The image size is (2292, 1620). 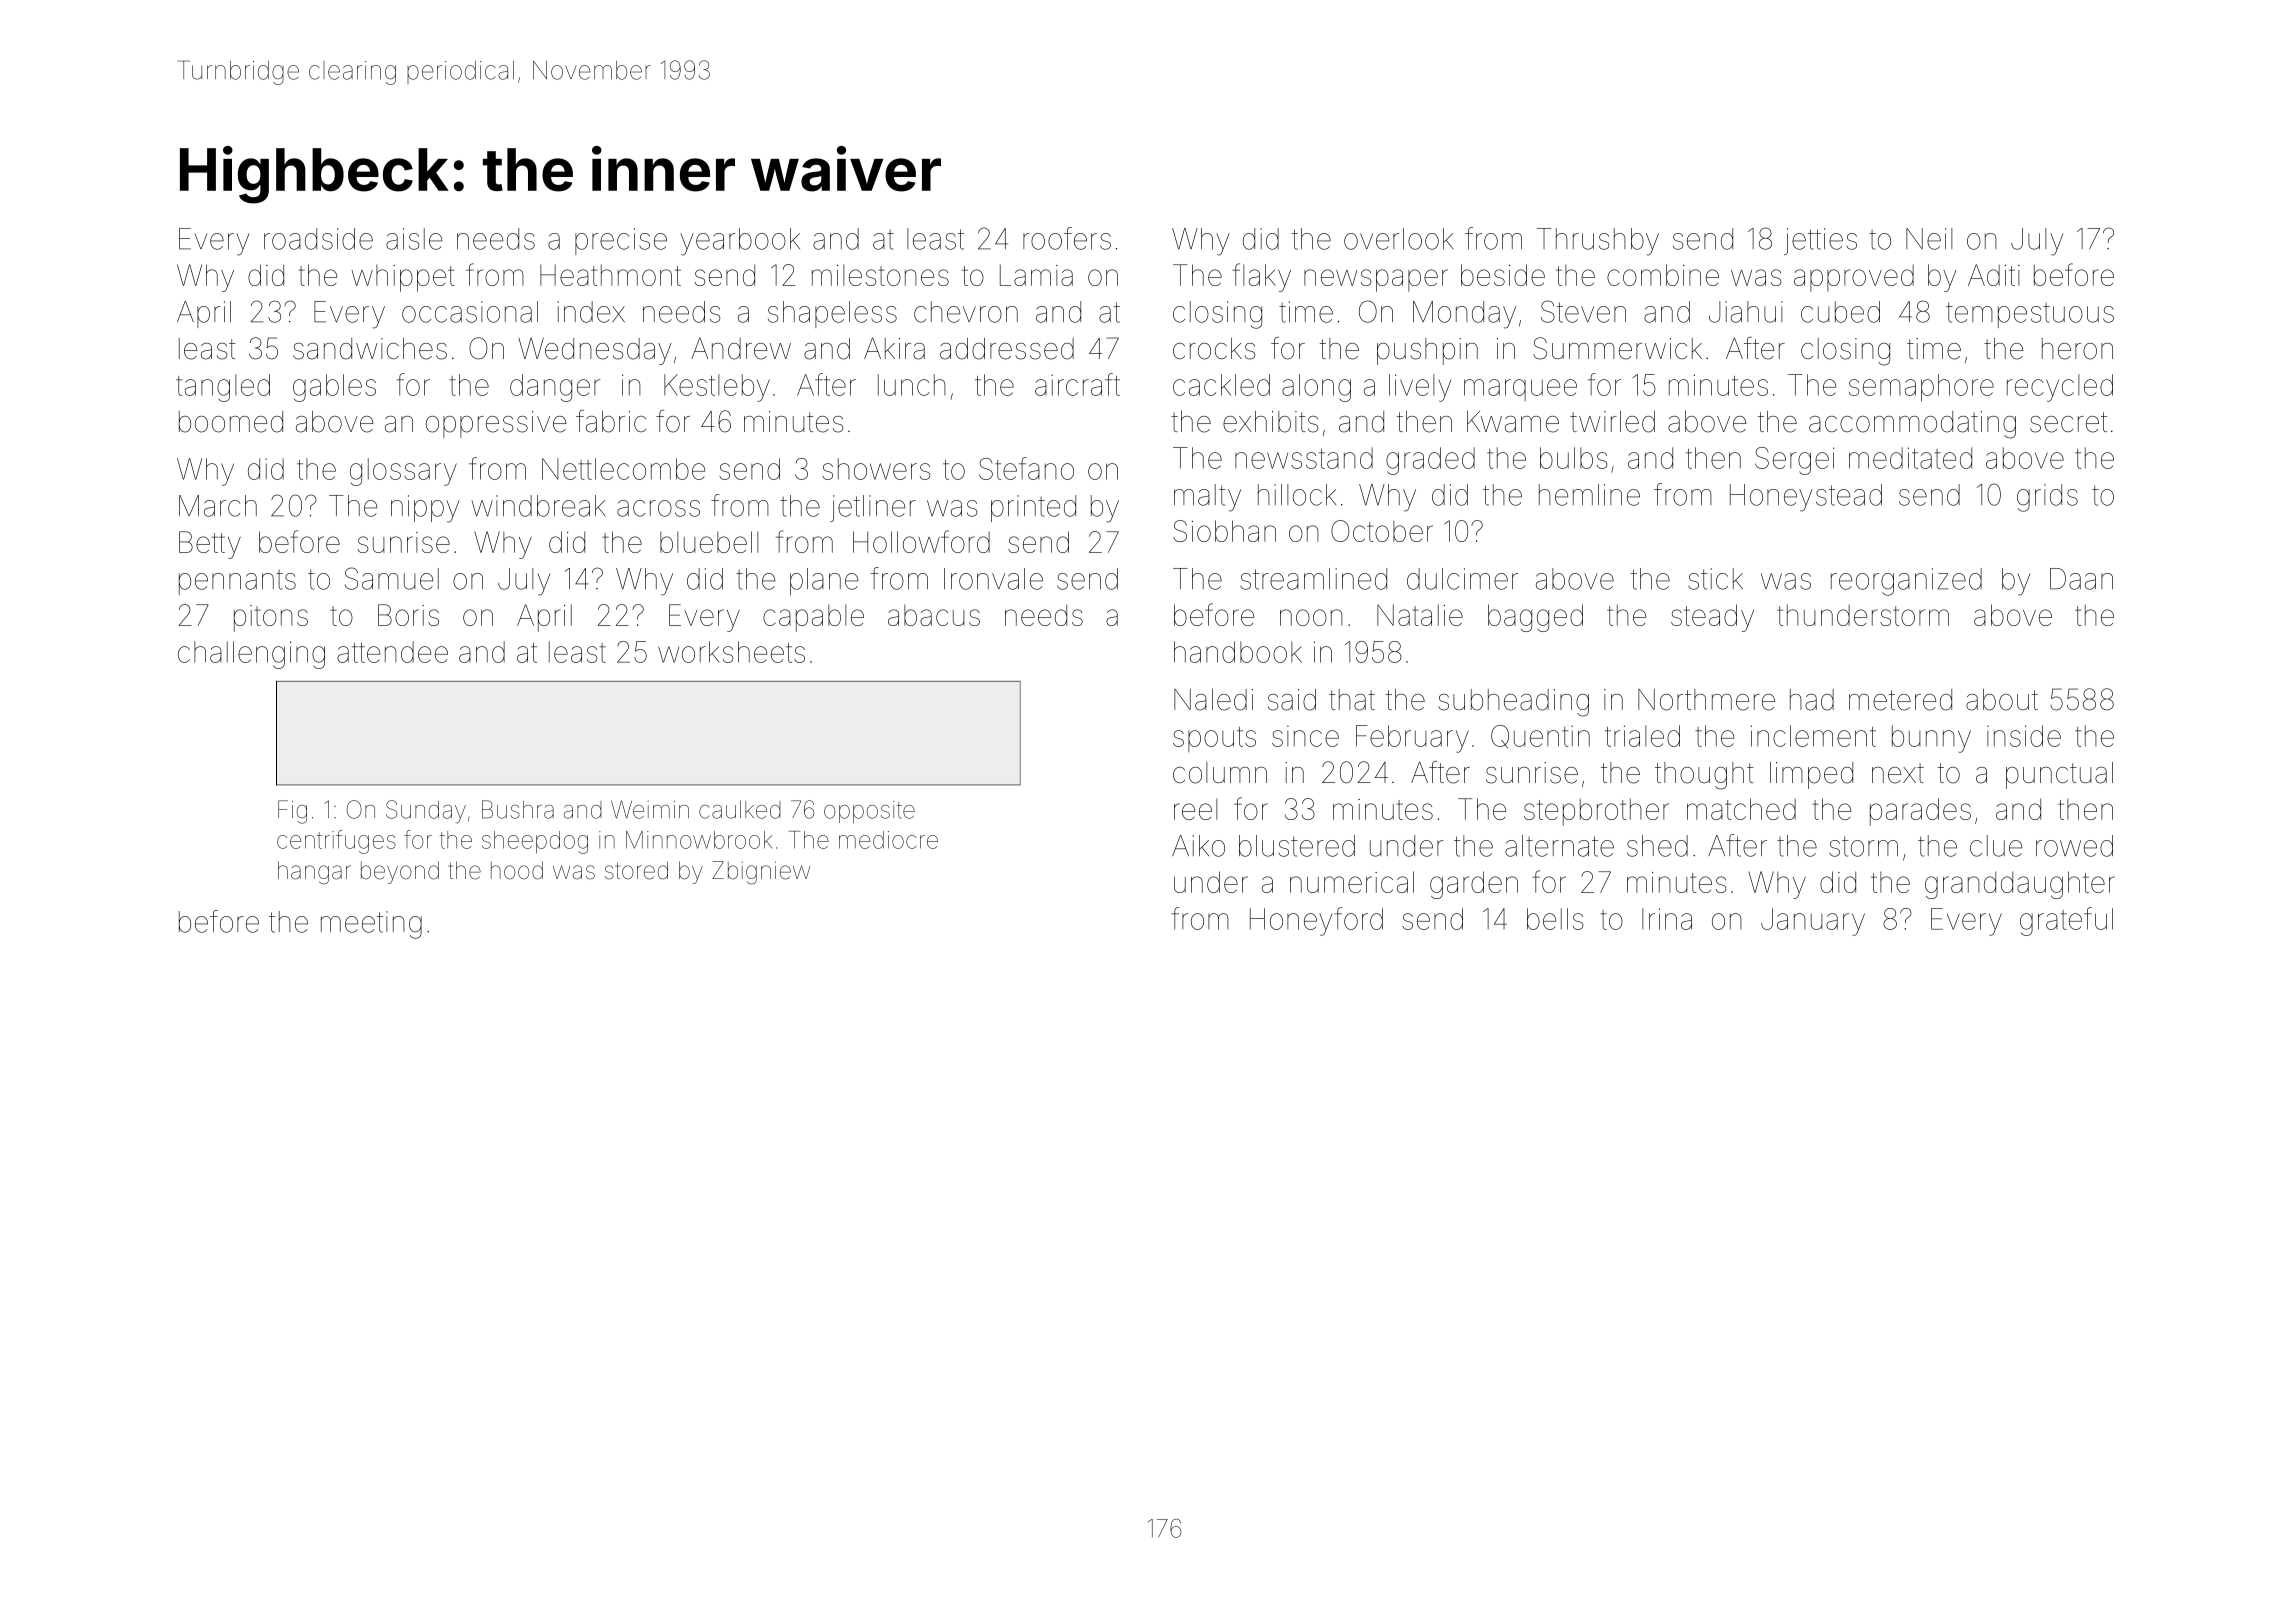 I want to click on crocks, so click(x=1214, y=349).
